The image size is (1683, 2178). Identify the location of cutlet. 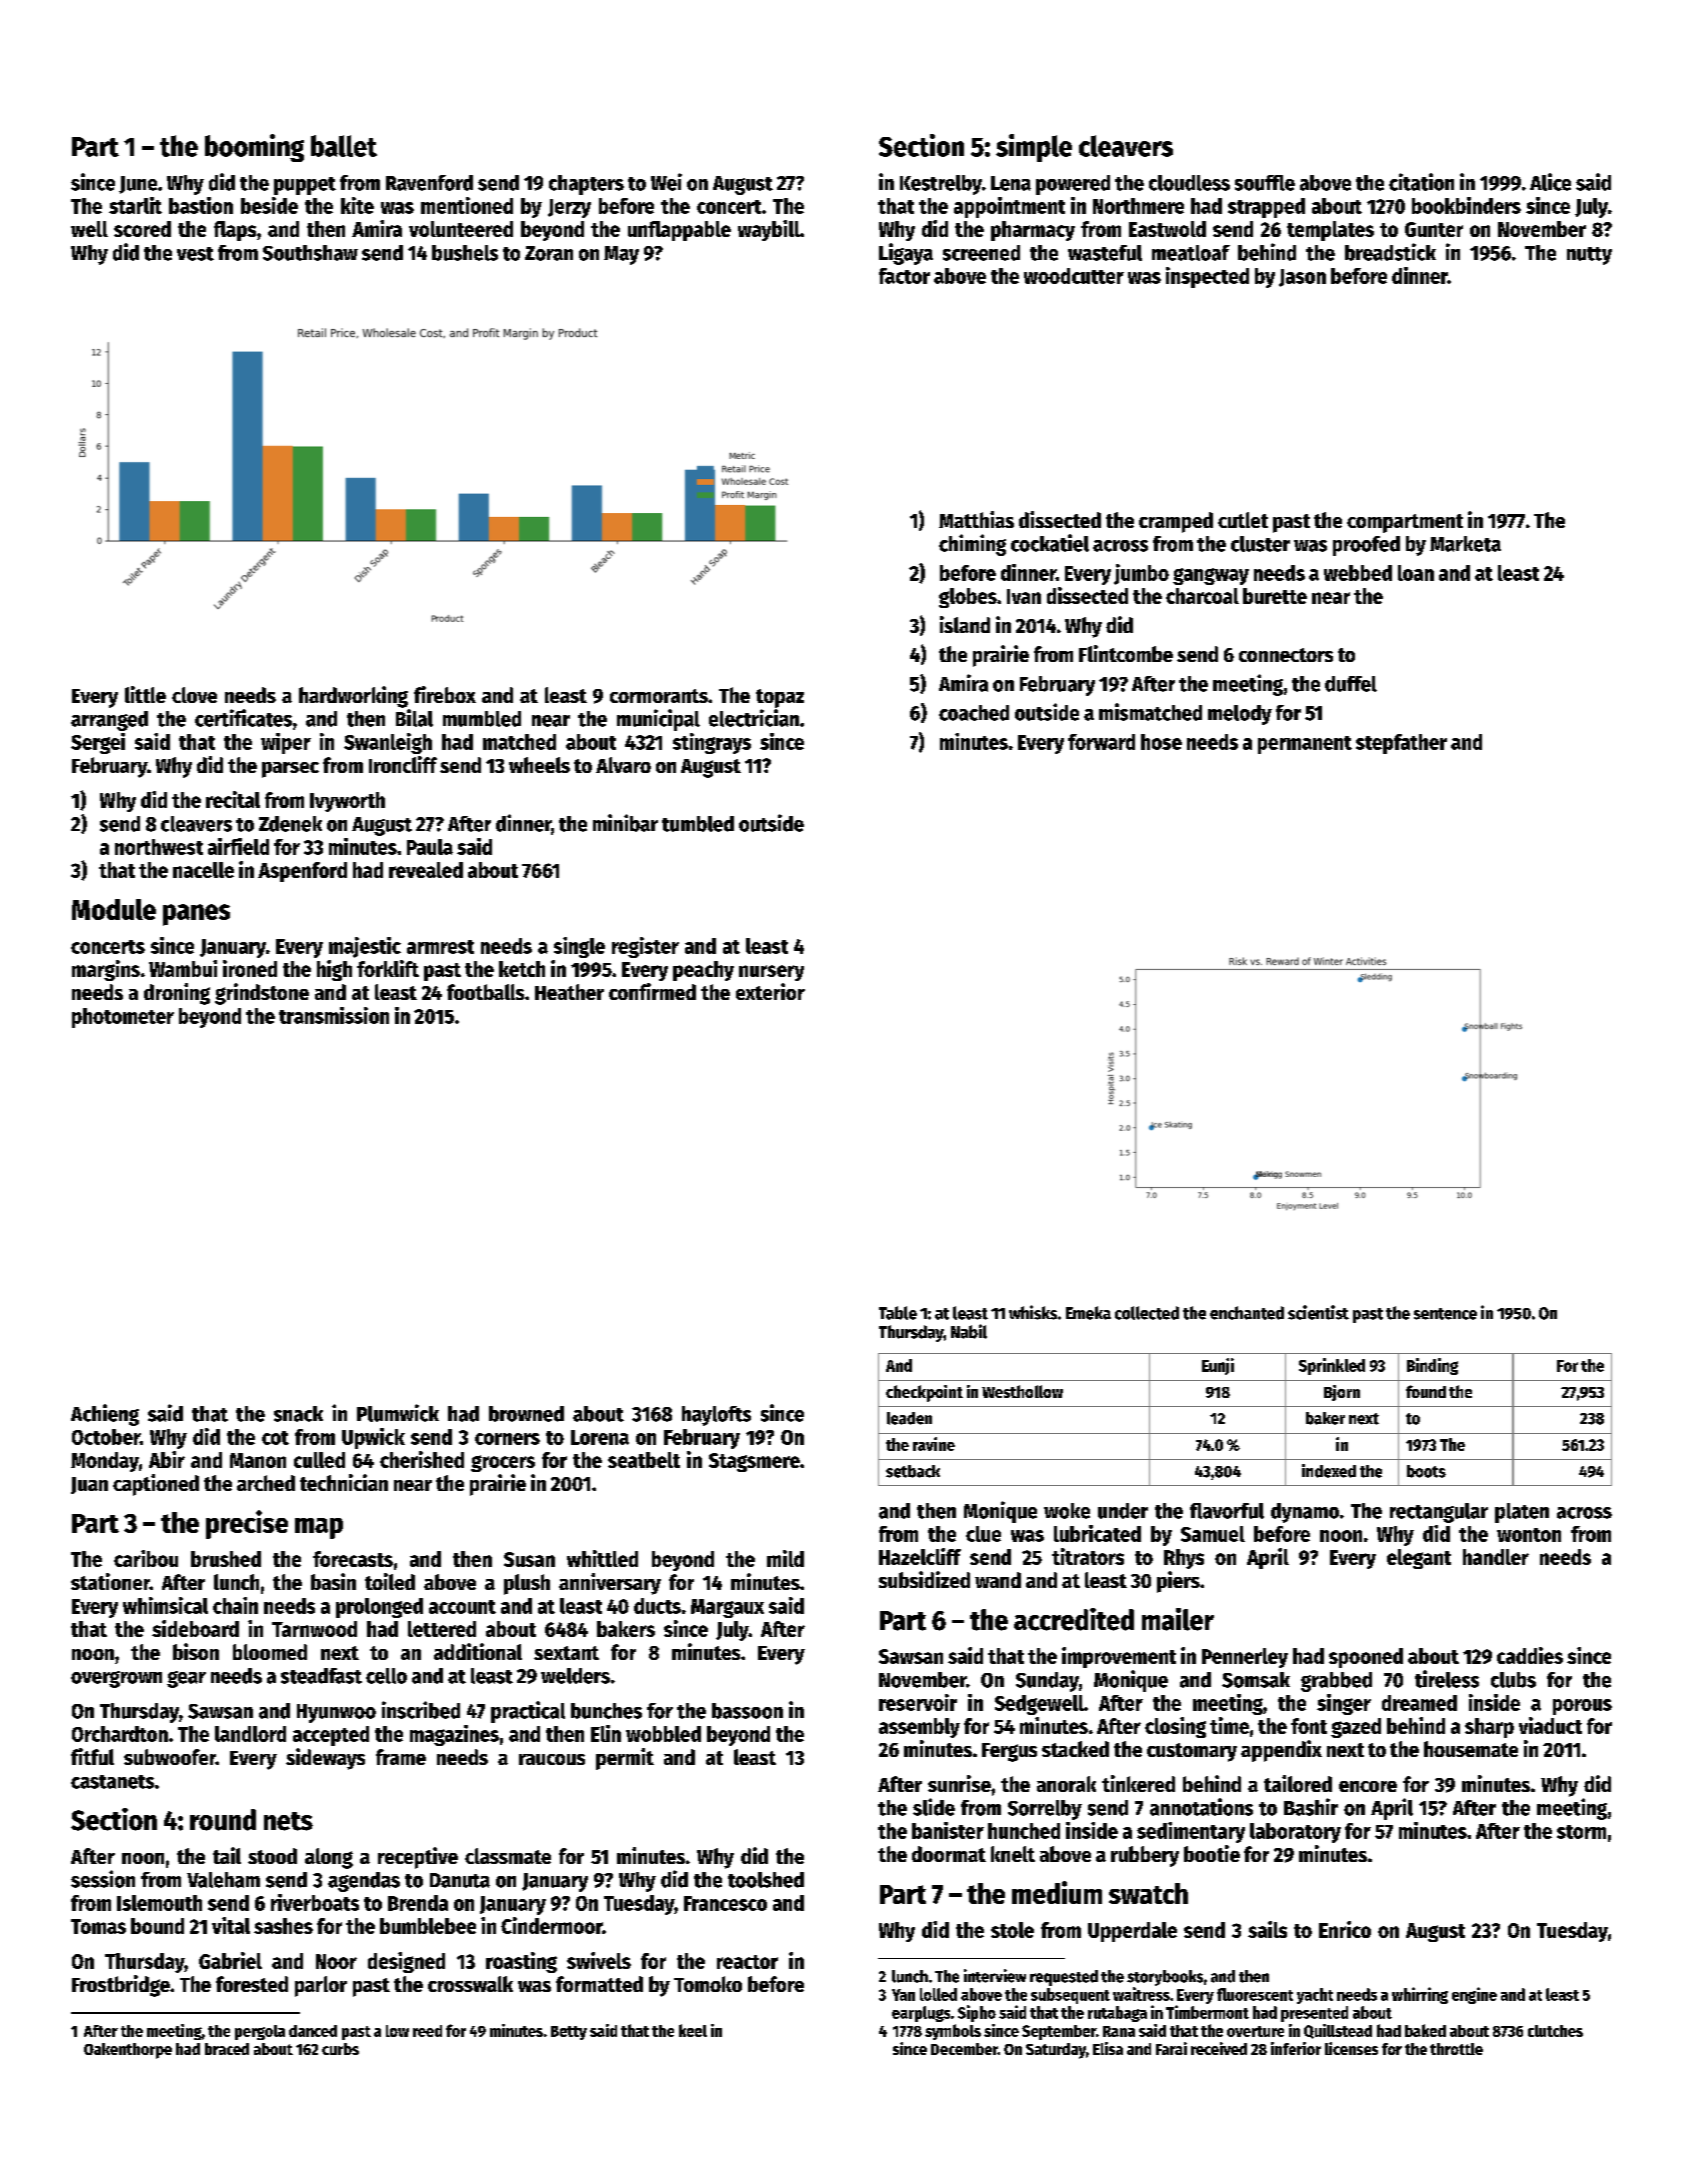
(1243, 520).
